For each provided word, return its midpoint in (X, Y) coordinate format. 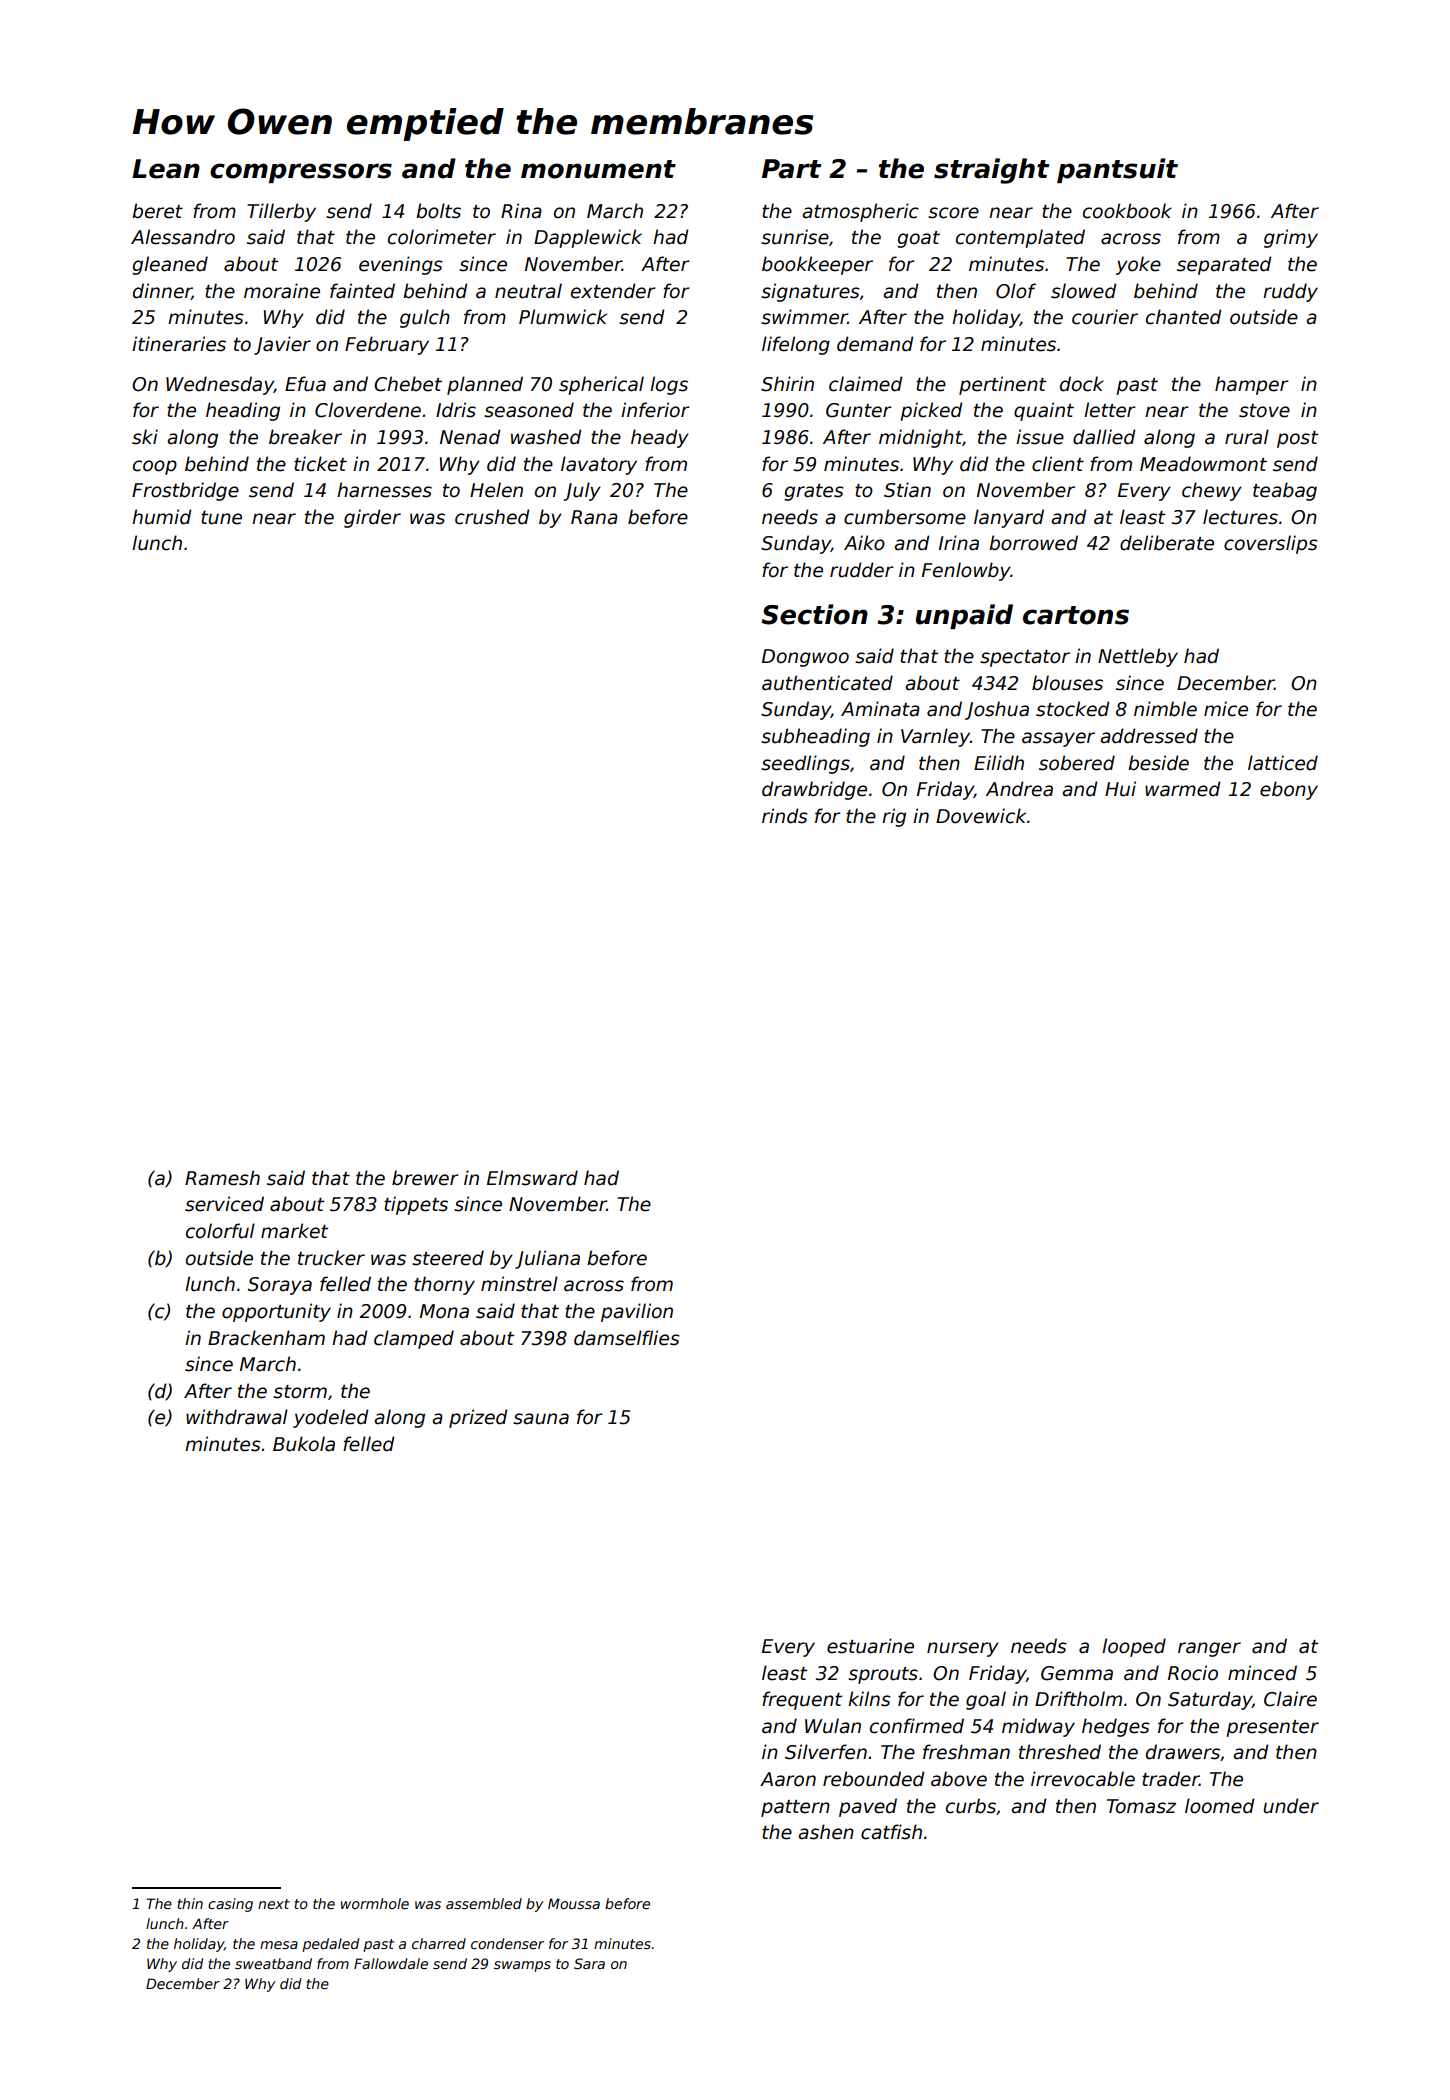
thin (190, 1903)
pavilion (637, 1312)
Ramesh (222, 1178)
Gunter (858, 410)
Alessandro (183, 237)
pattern (795, 1808)
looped (1134, 1647)
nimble (1165, 709)
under (1291, 1806)
